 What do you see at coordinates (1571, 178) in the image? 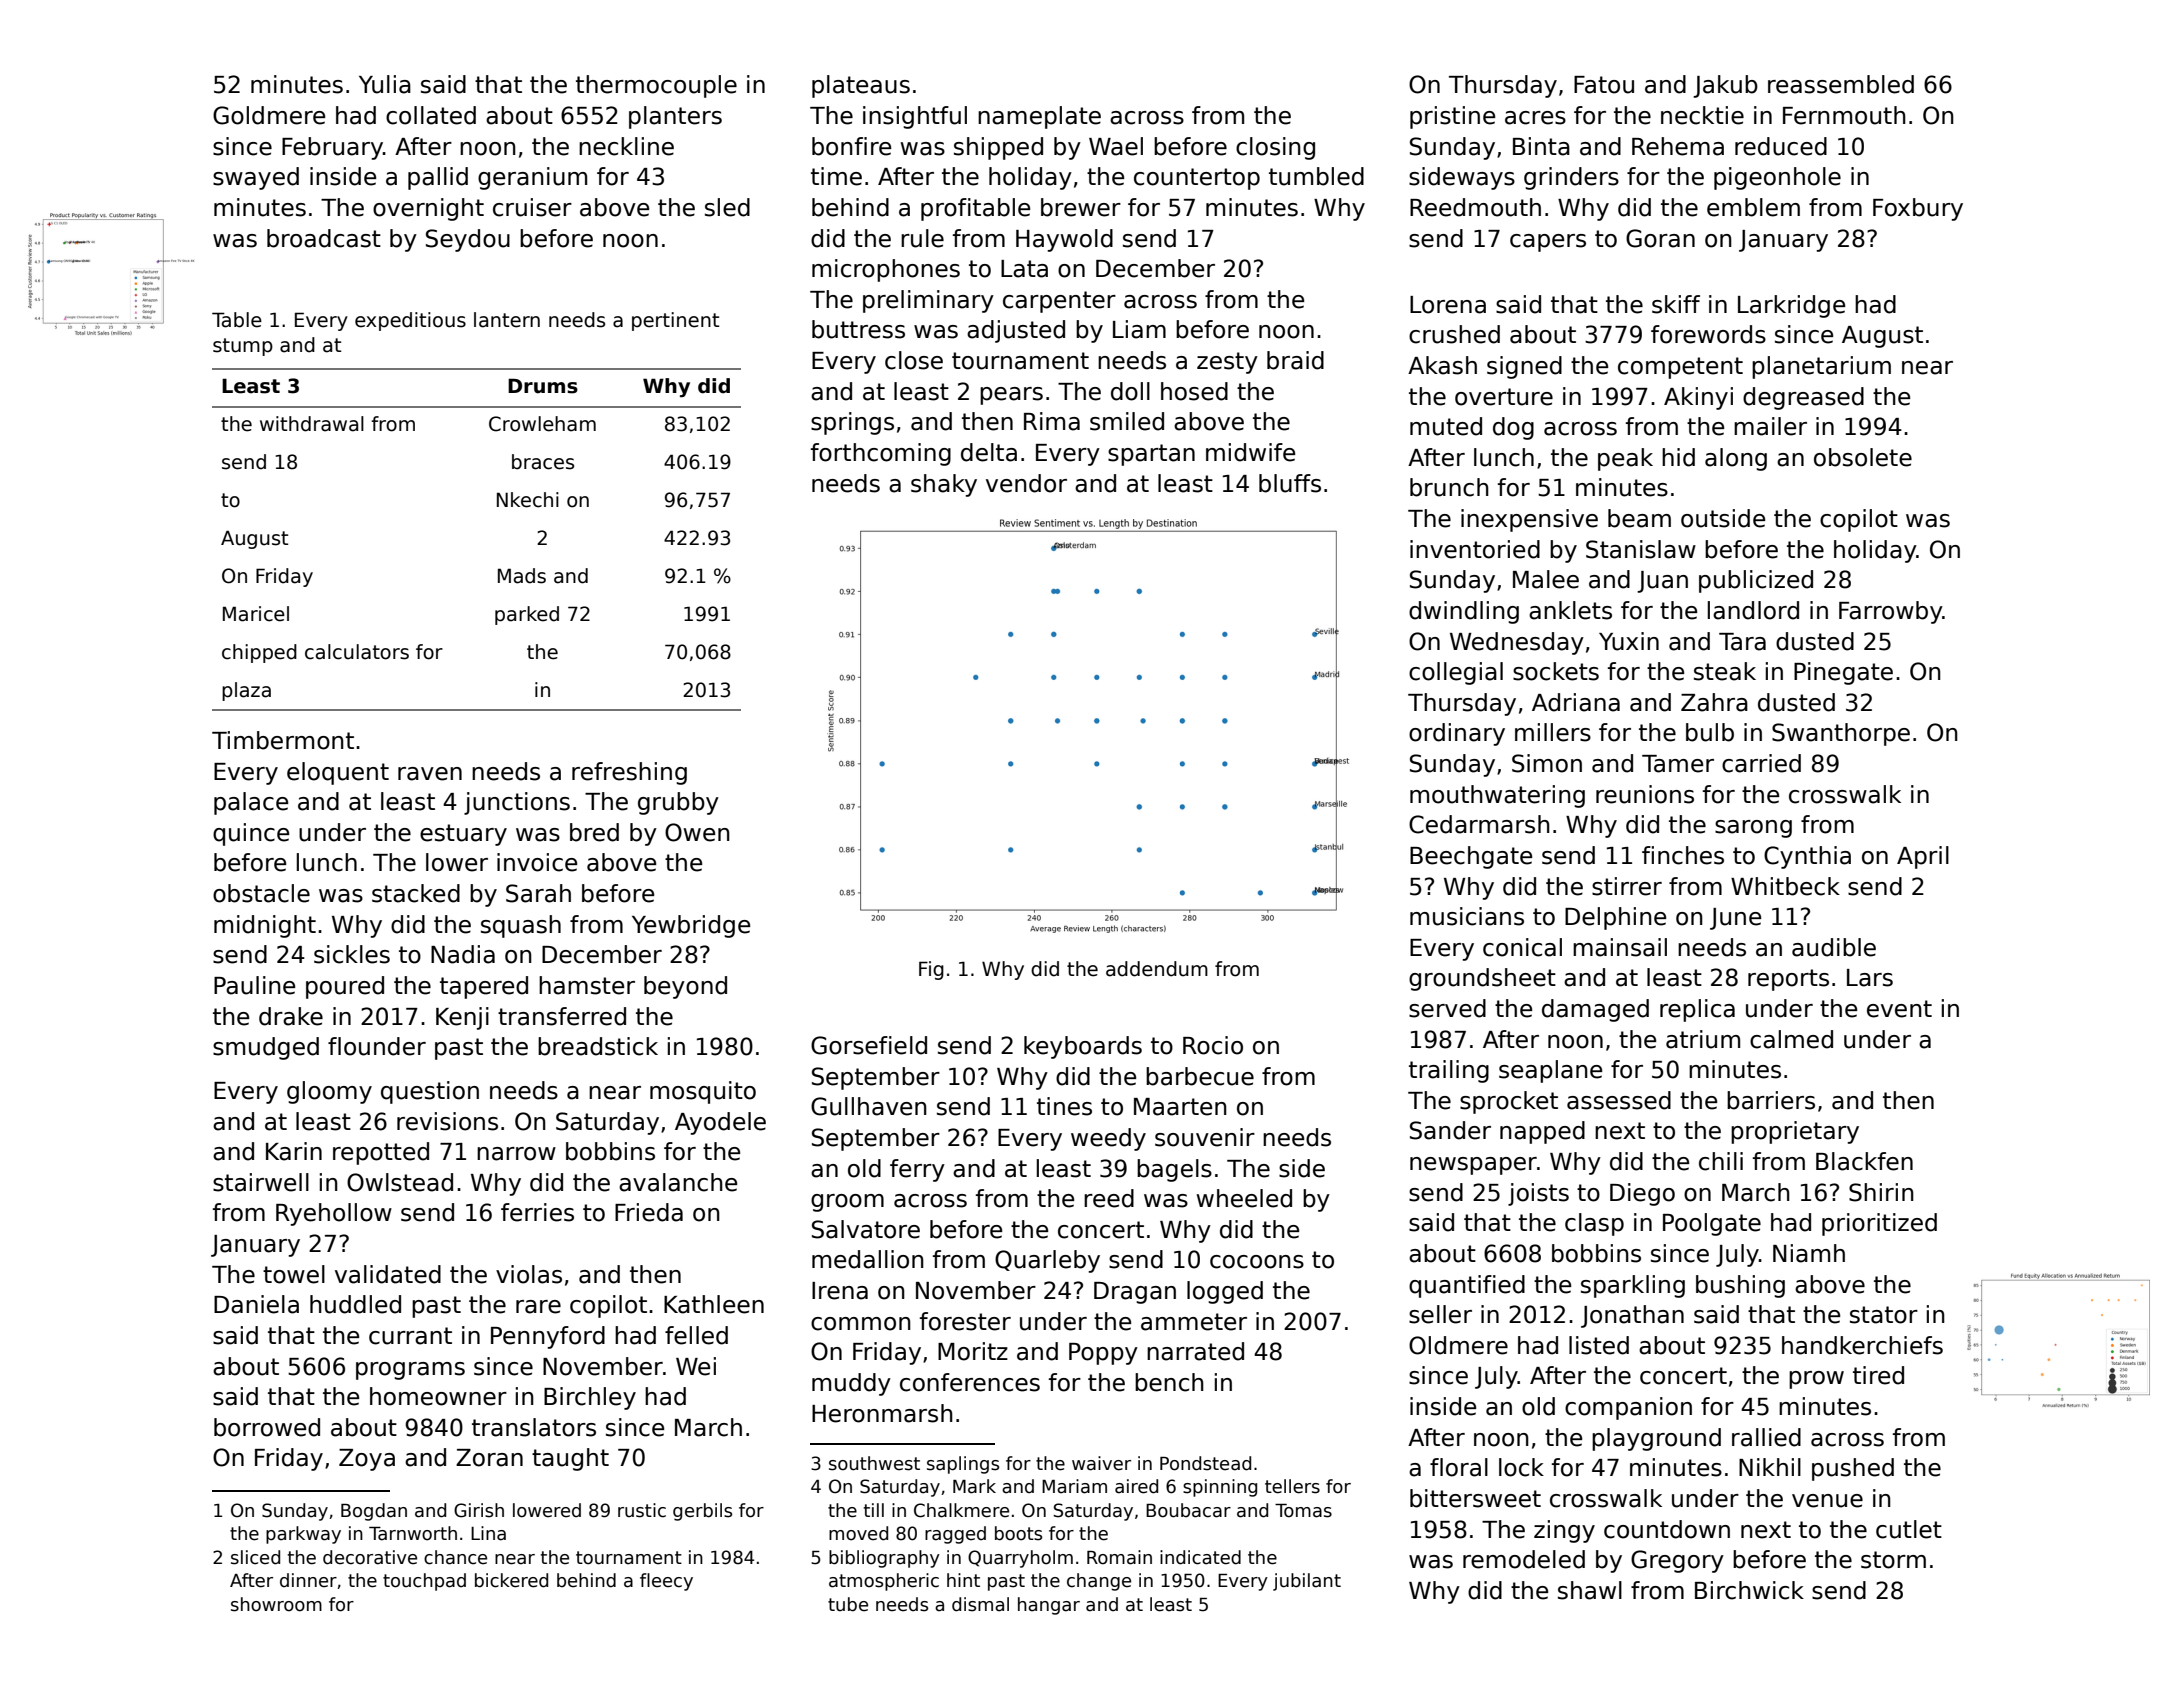
I see `grinders` at bounding box center [1571, 178].
